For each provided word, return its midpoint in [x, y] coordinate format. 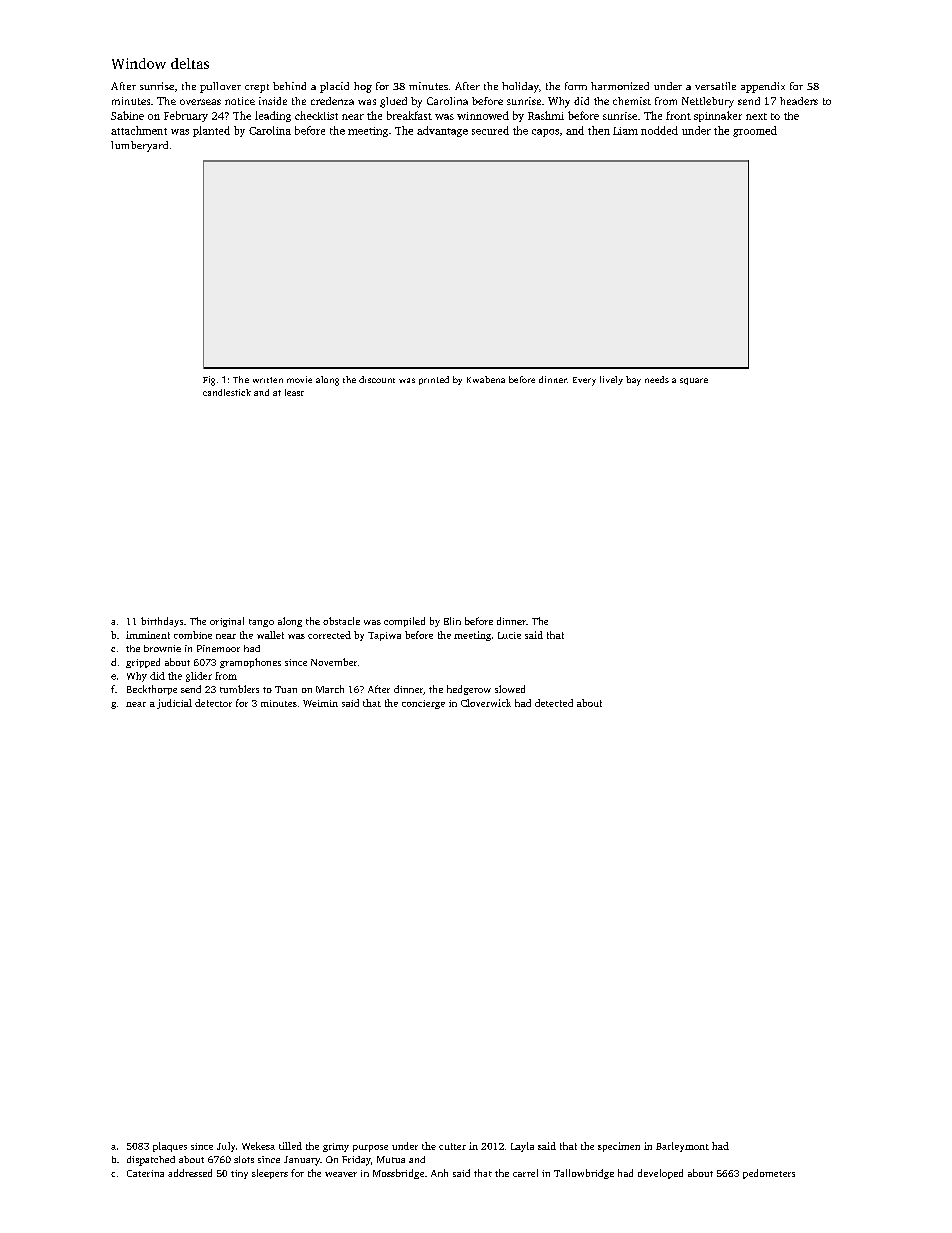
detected [554, 703]
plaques [170, 1147]
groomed [755, 131]
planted [211, 131]
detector [213, 703]
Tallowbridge [584, 1174]
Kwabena [486, 379]
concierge [423, 704]
